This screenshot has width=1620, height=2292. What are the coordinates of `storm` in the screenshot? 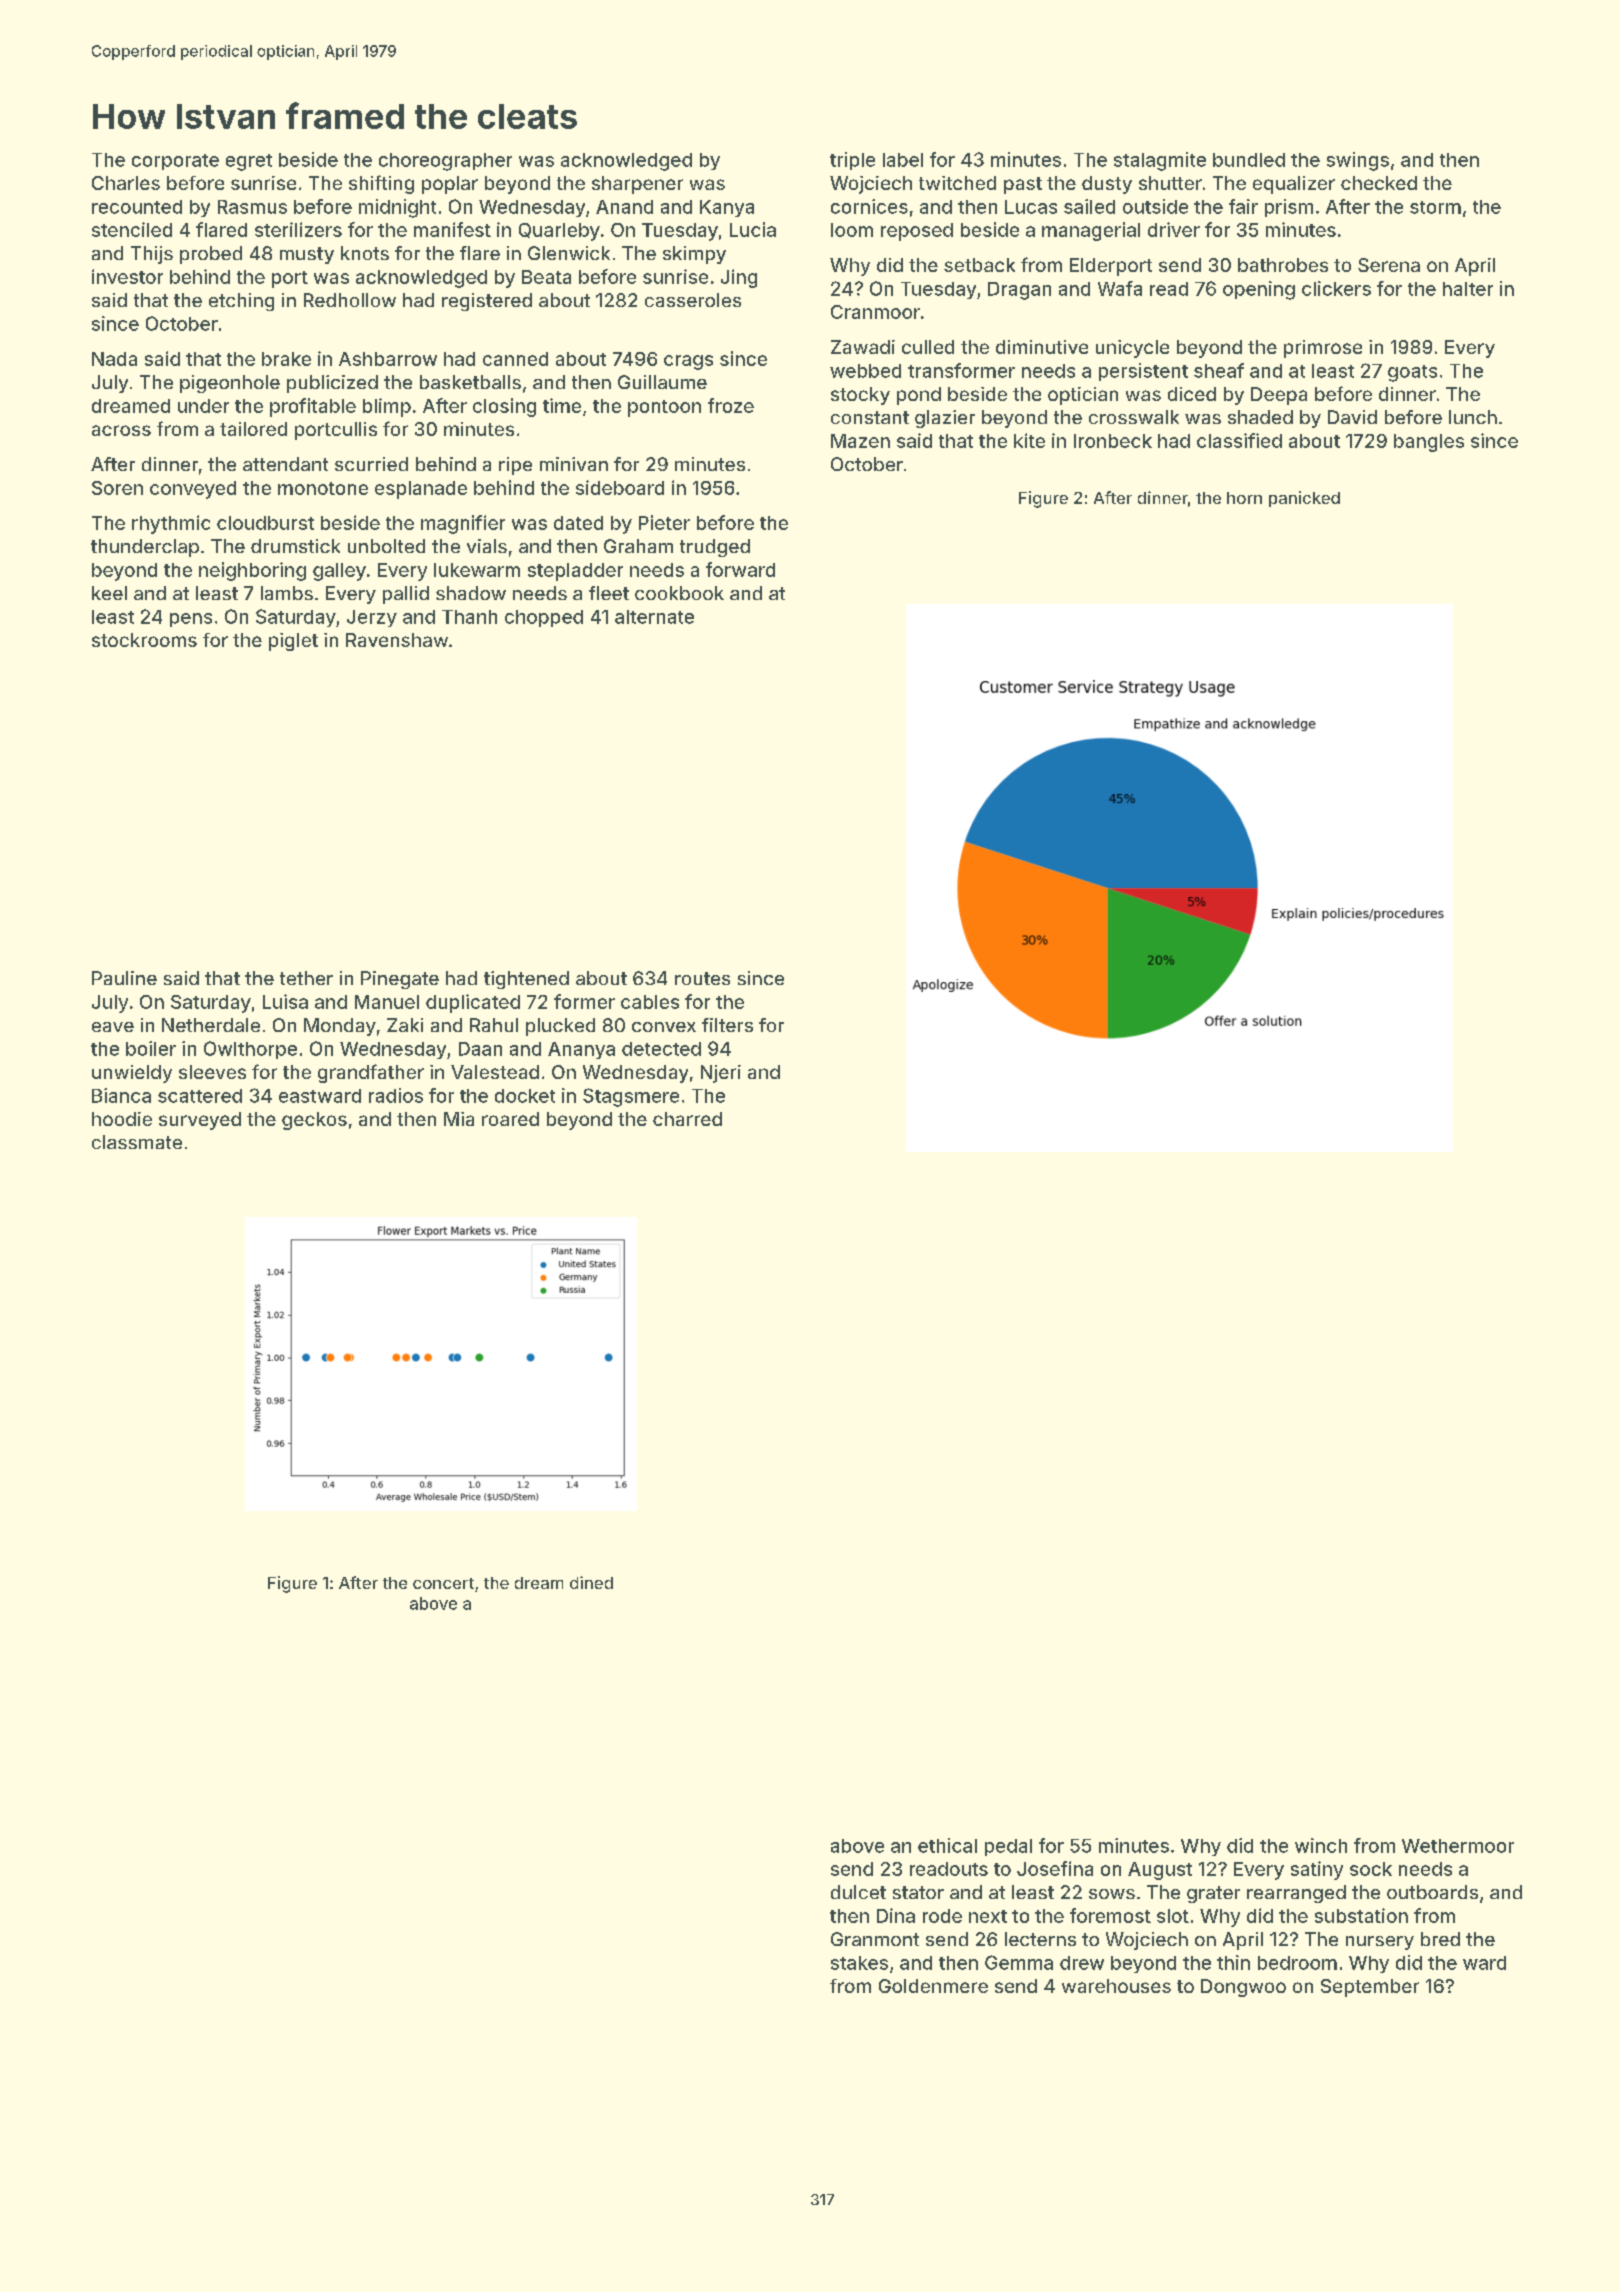 It's located at (1435, 207).
